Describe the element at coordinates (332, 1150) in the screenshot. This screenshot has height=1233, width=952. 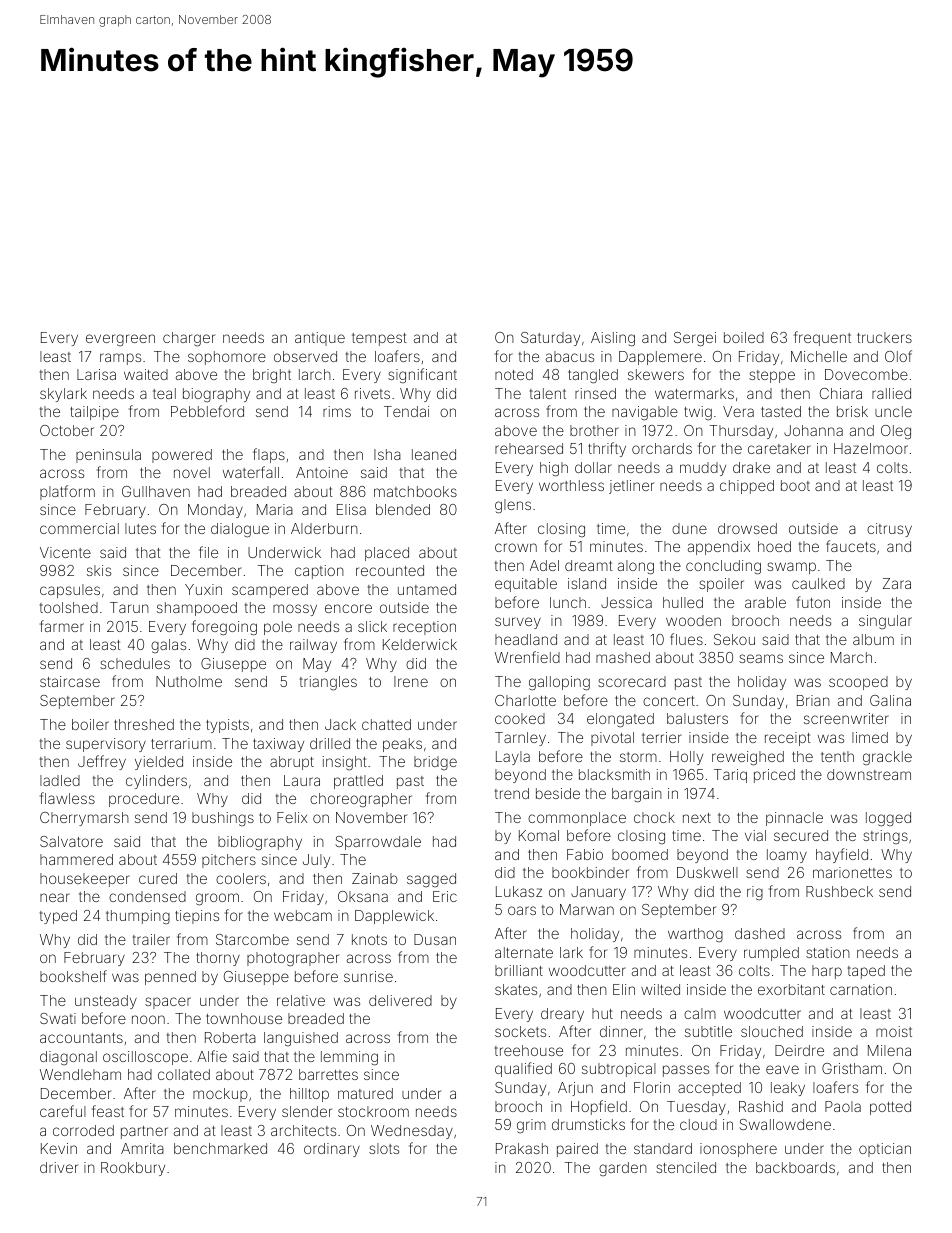
I see `ordinary` at that location.
